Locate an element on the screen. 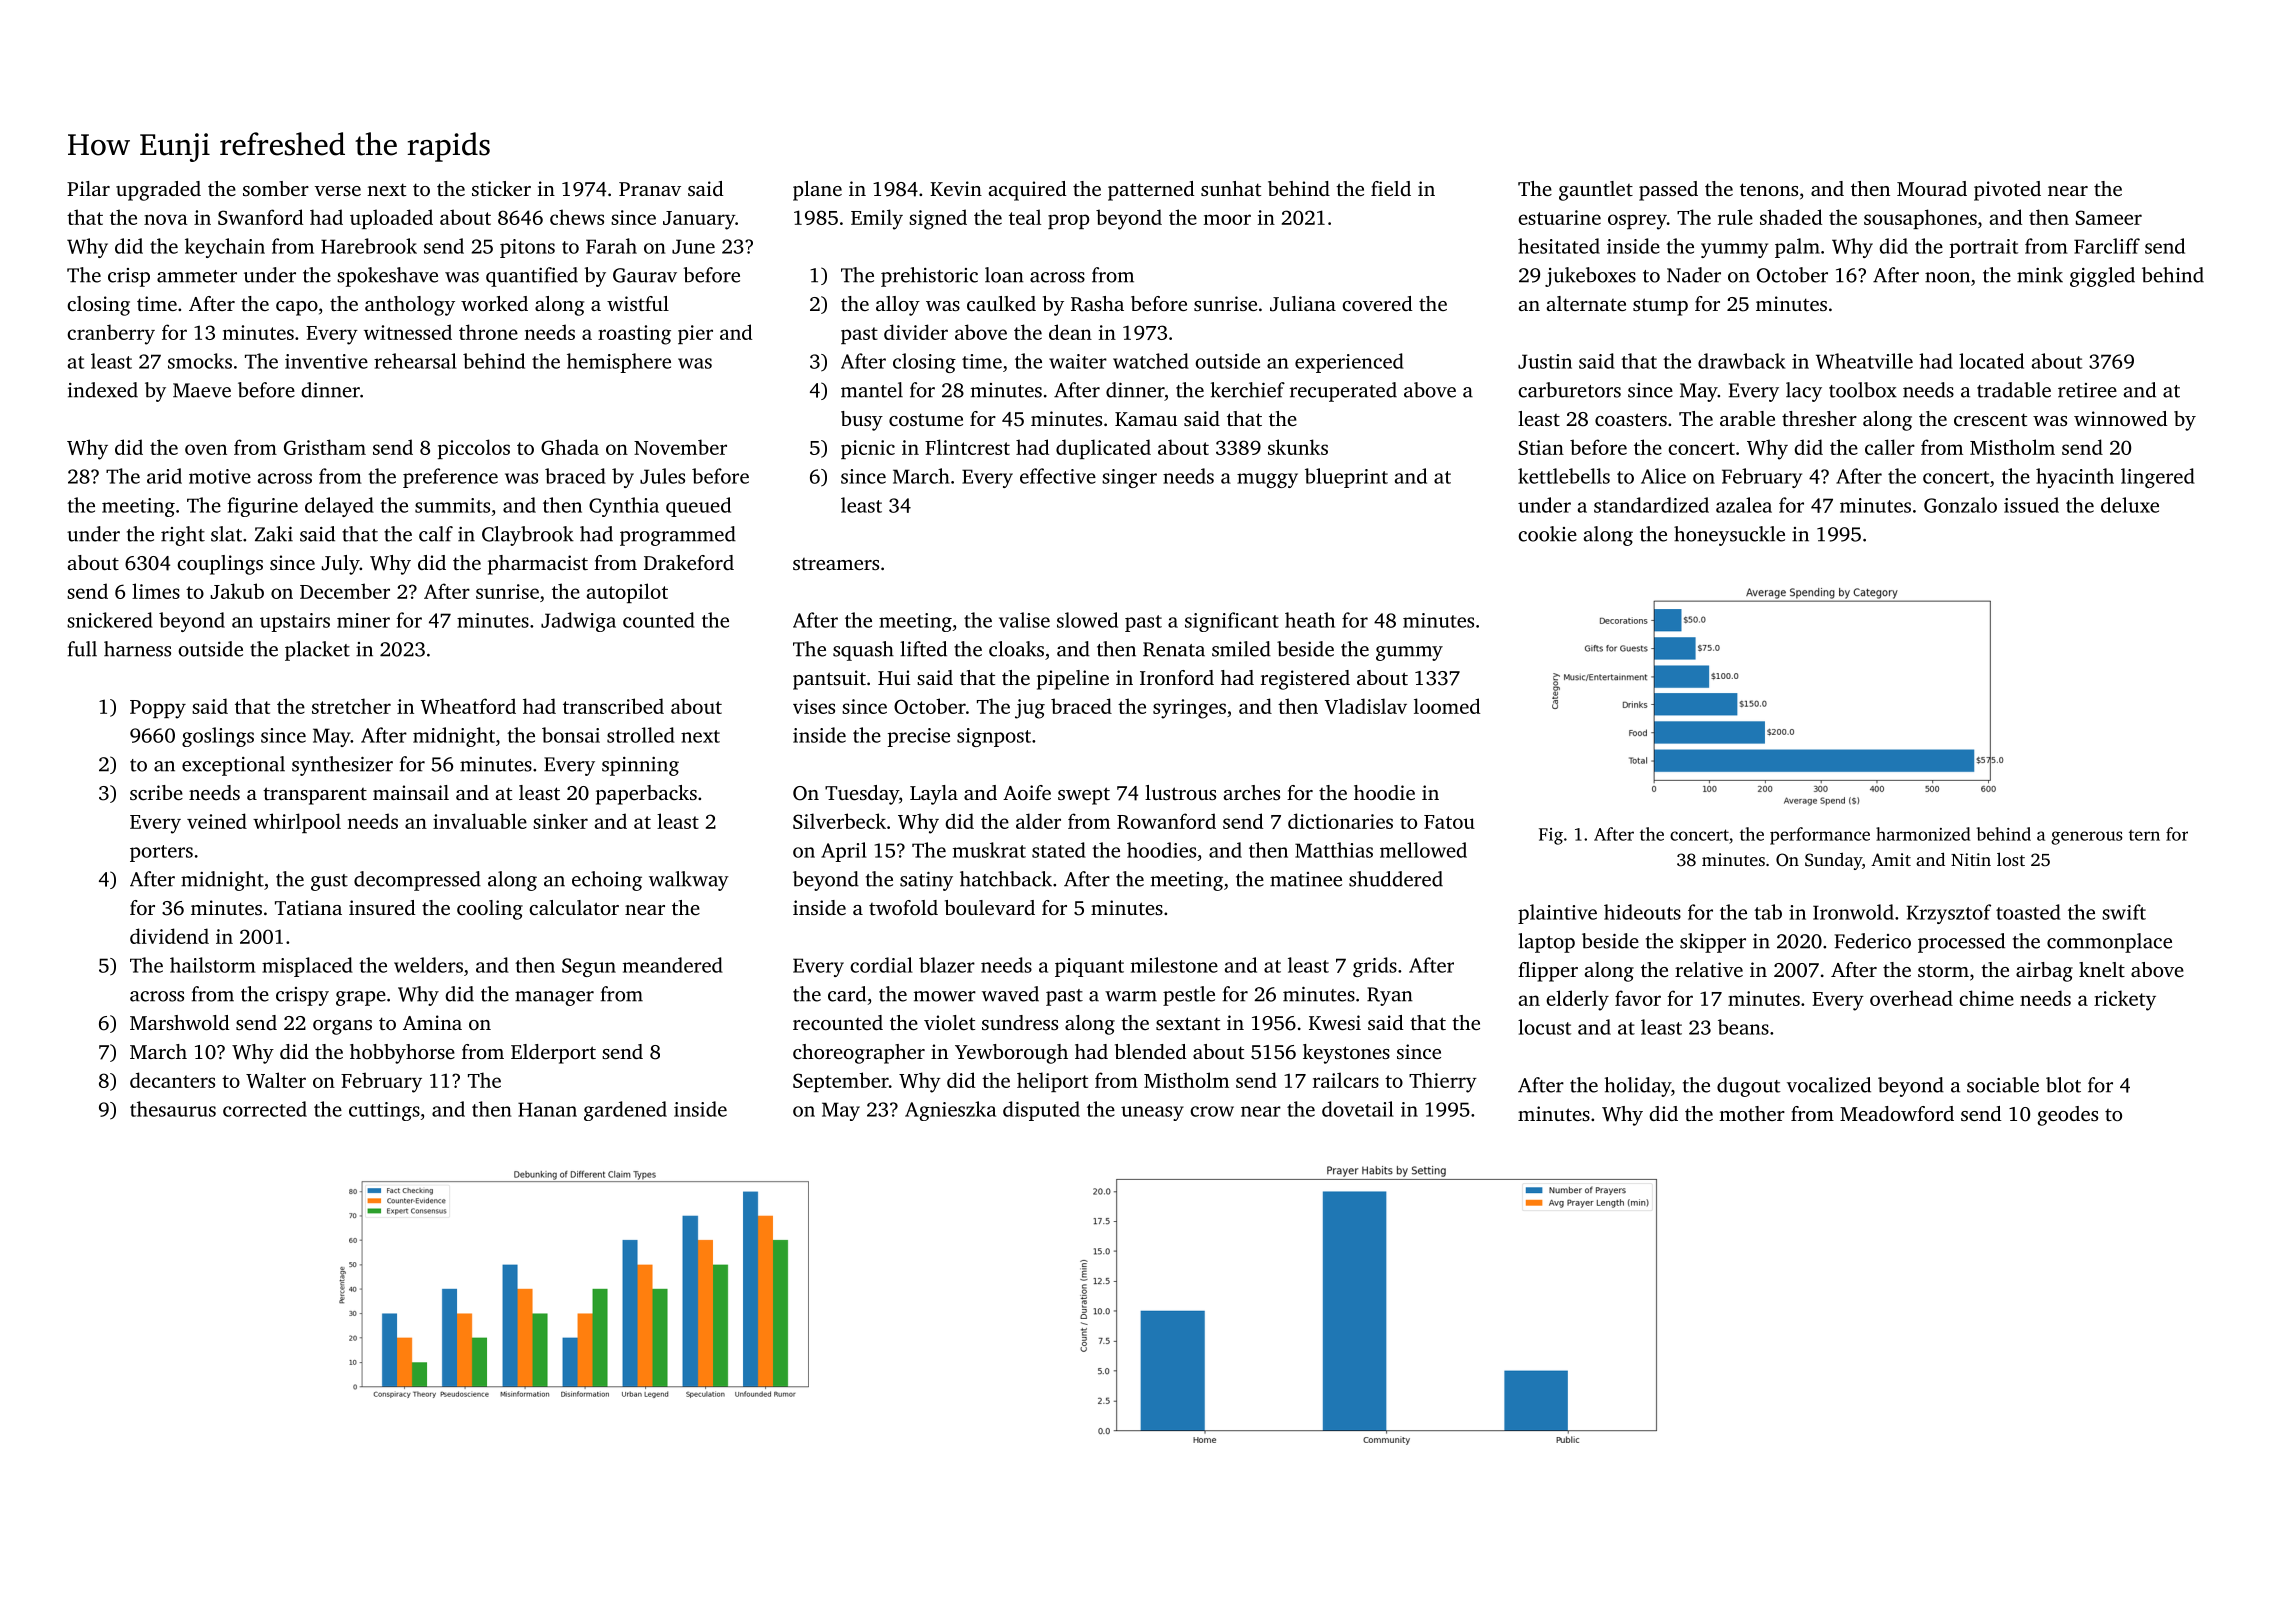 The height and width of the screenshot is (1609, 2276). passed is located at coordinates (1668, 191).
